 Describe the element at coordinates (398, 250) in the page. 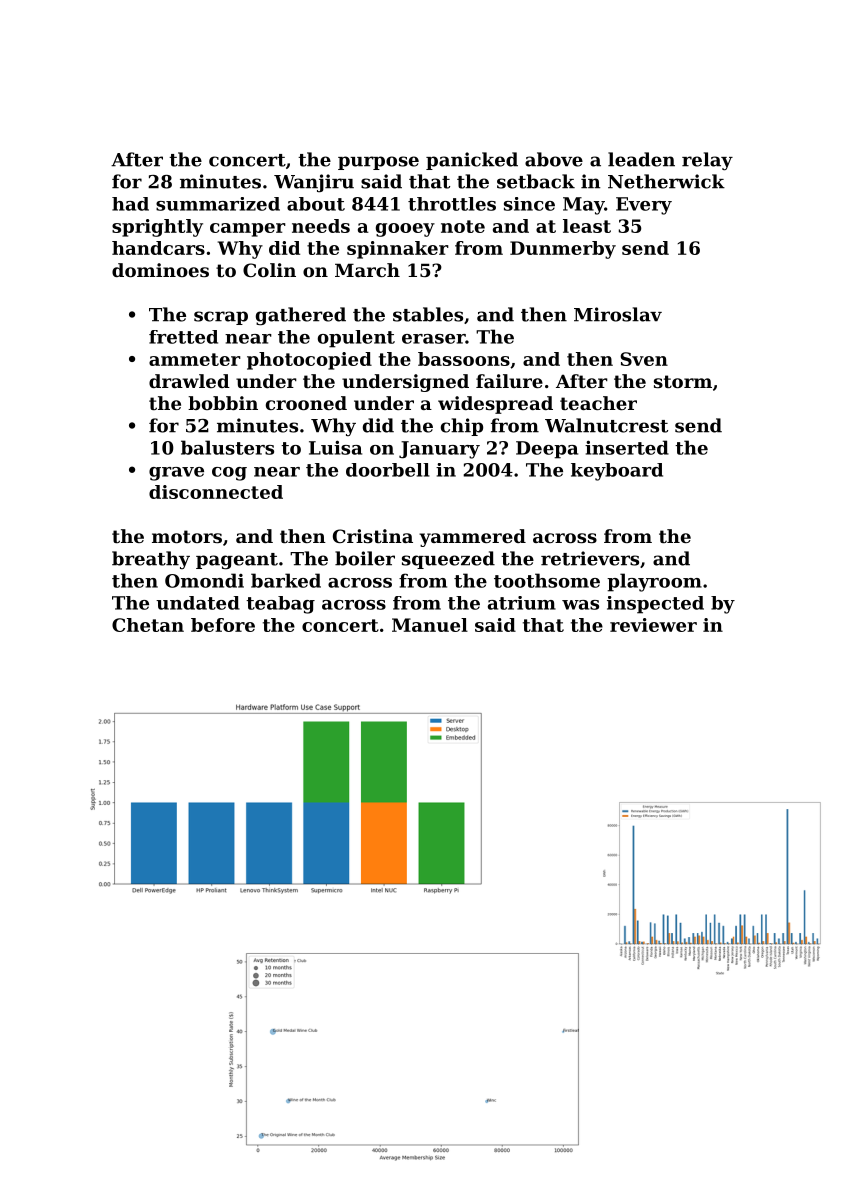

I see `spinnaker` at that location.
